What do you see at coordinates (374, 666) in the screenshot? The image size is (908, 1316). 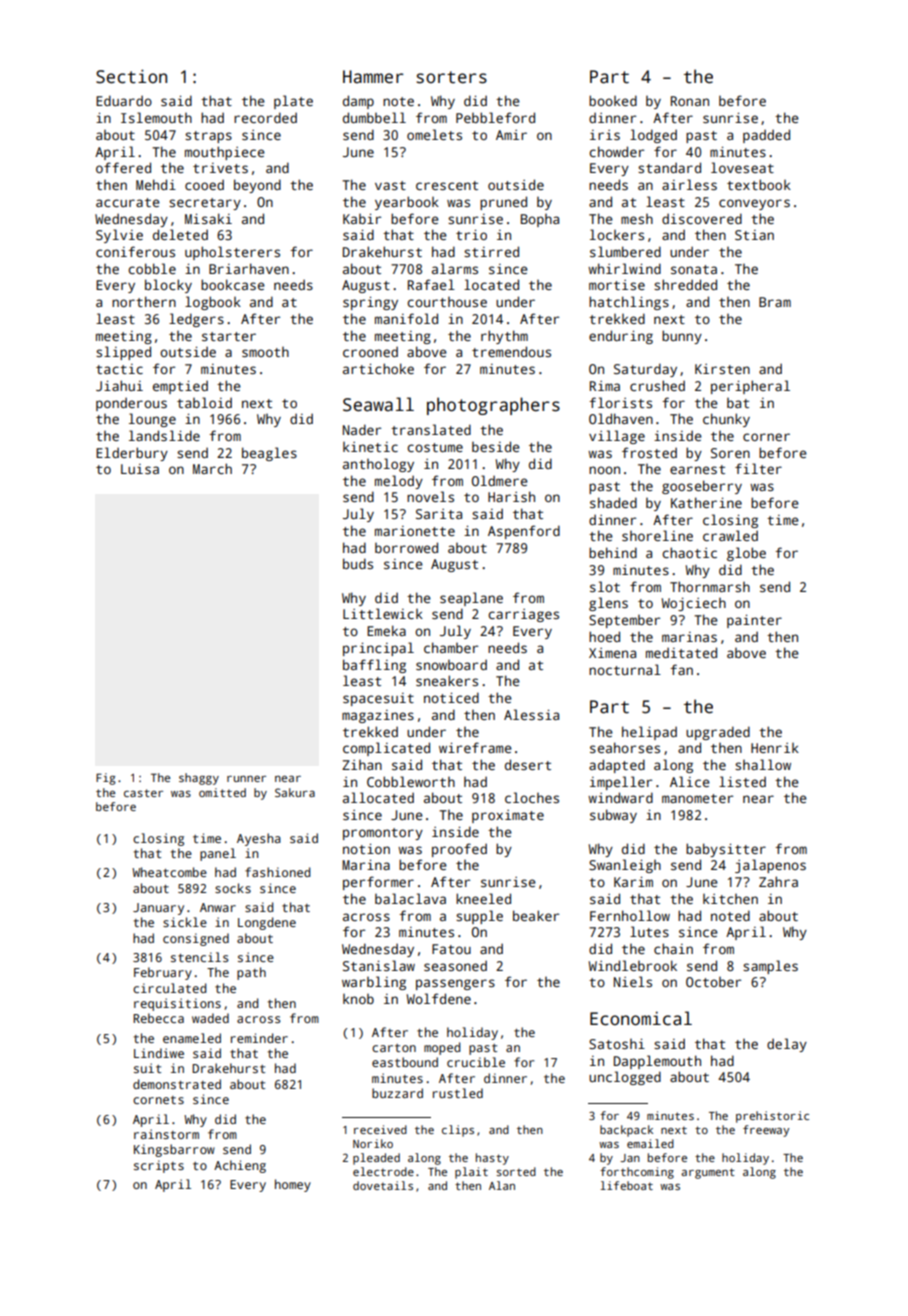 I see `baffling` at bounding box center [374, 666].
